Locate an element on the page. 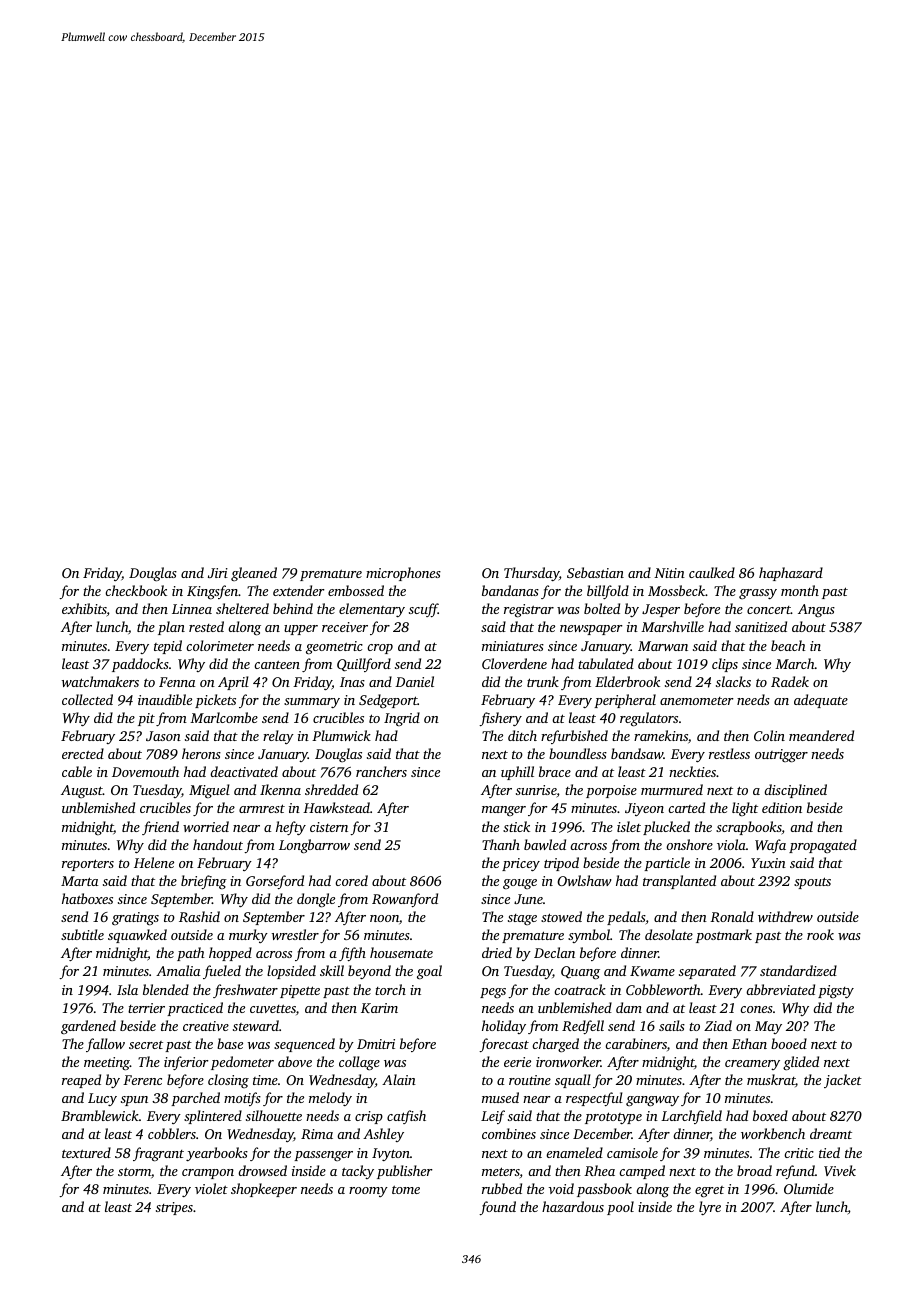 The width and height of the image is (924, 1308). watchmakers is located at coordinates (100, 681).
